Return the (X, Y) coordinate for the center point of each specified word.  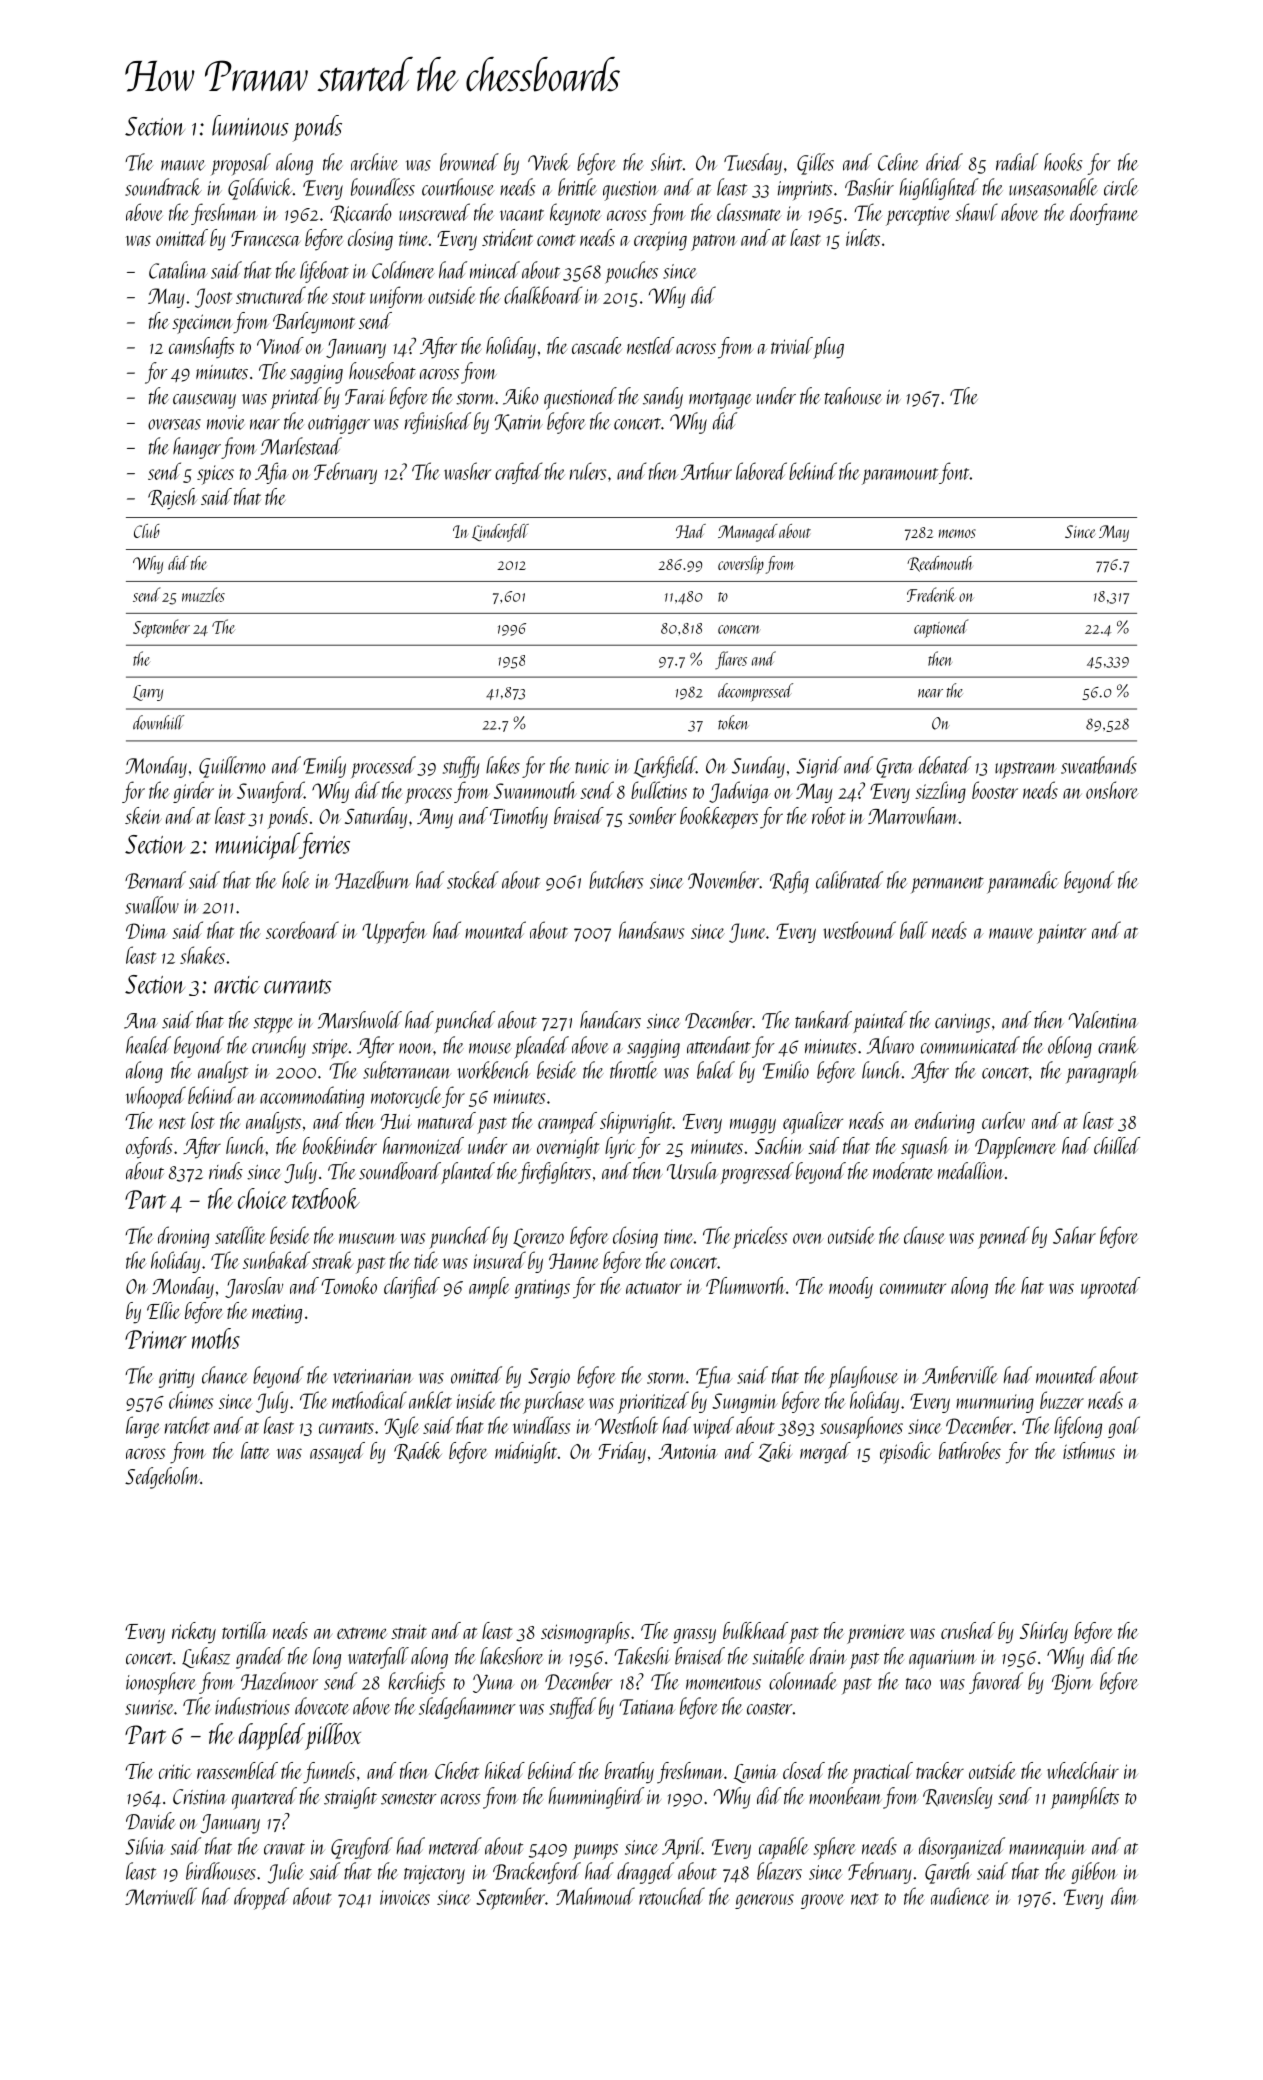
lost (203, 1120)
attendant (719, 1045)
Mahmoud (595, 1896)
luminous (250, 125)
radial (1017, 162)
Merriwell (161, 1896)
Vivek (549, 162)
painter (1061, 934)
